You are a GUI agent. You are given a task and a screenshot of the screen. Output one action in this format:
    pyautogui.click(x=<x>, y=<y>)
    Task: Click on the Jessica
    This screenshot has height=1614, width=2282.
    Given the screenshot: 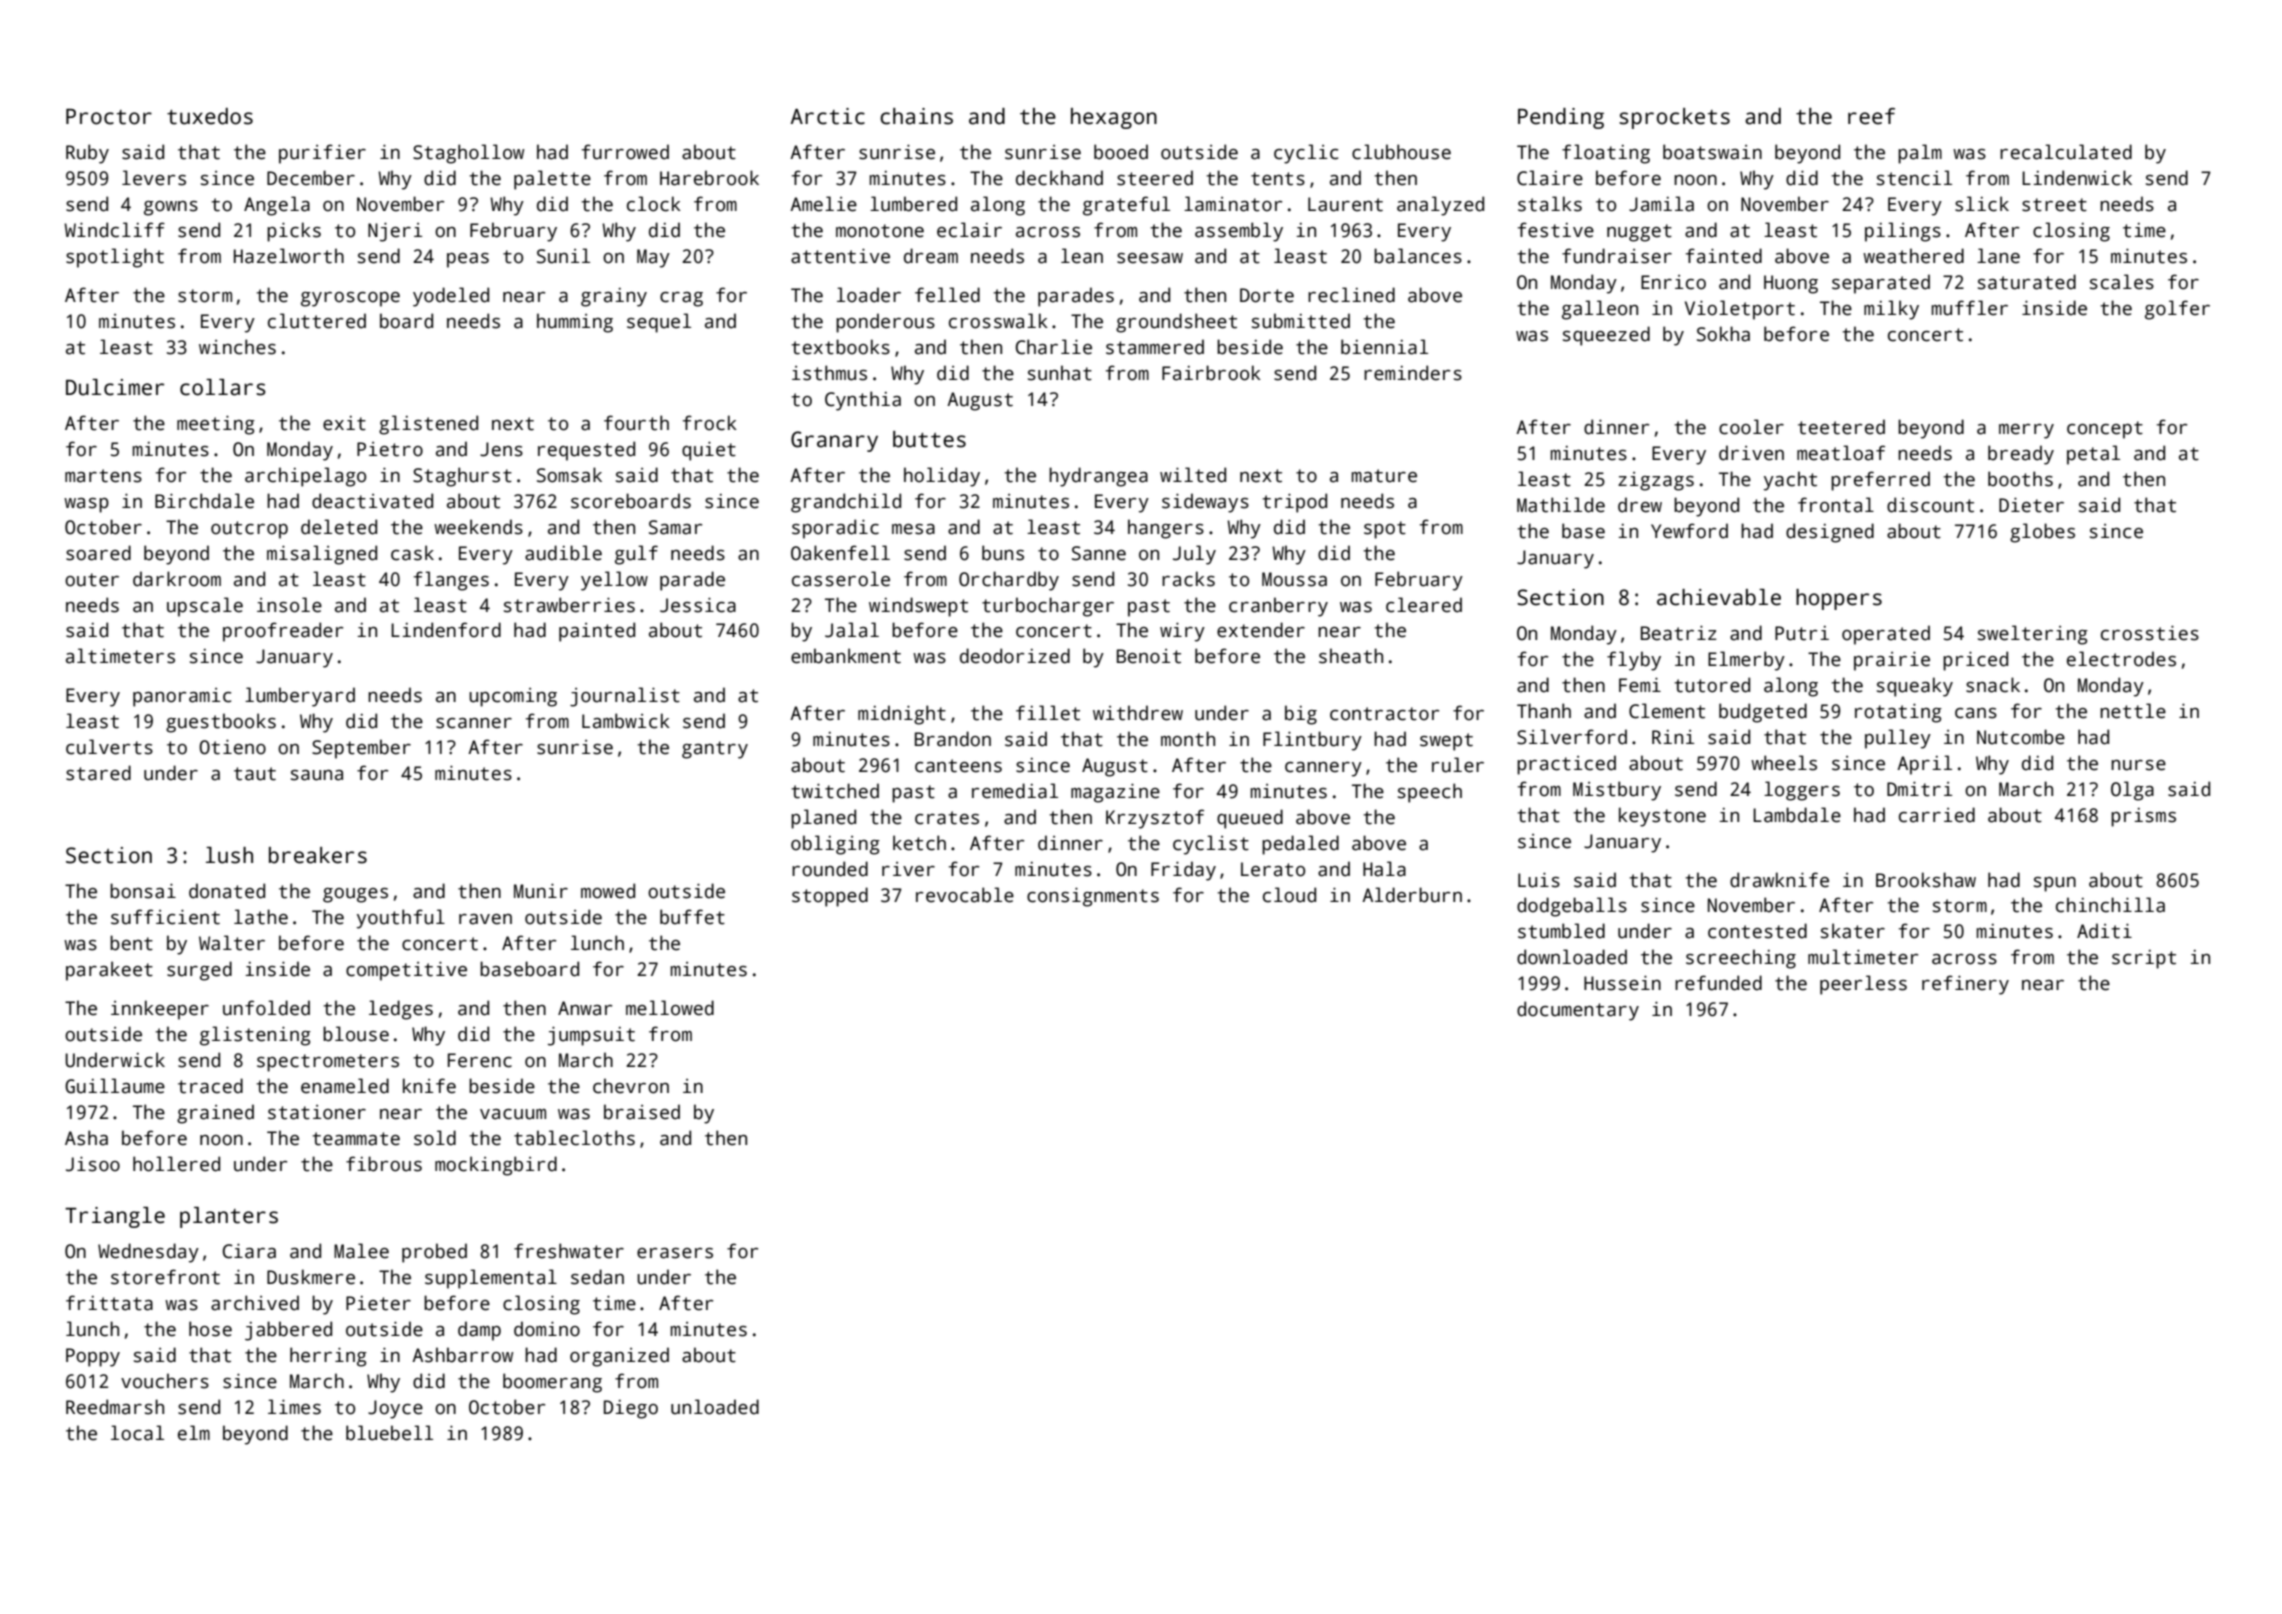 What is the action you would take?
    pyautogui.click(x=698, y=605)
